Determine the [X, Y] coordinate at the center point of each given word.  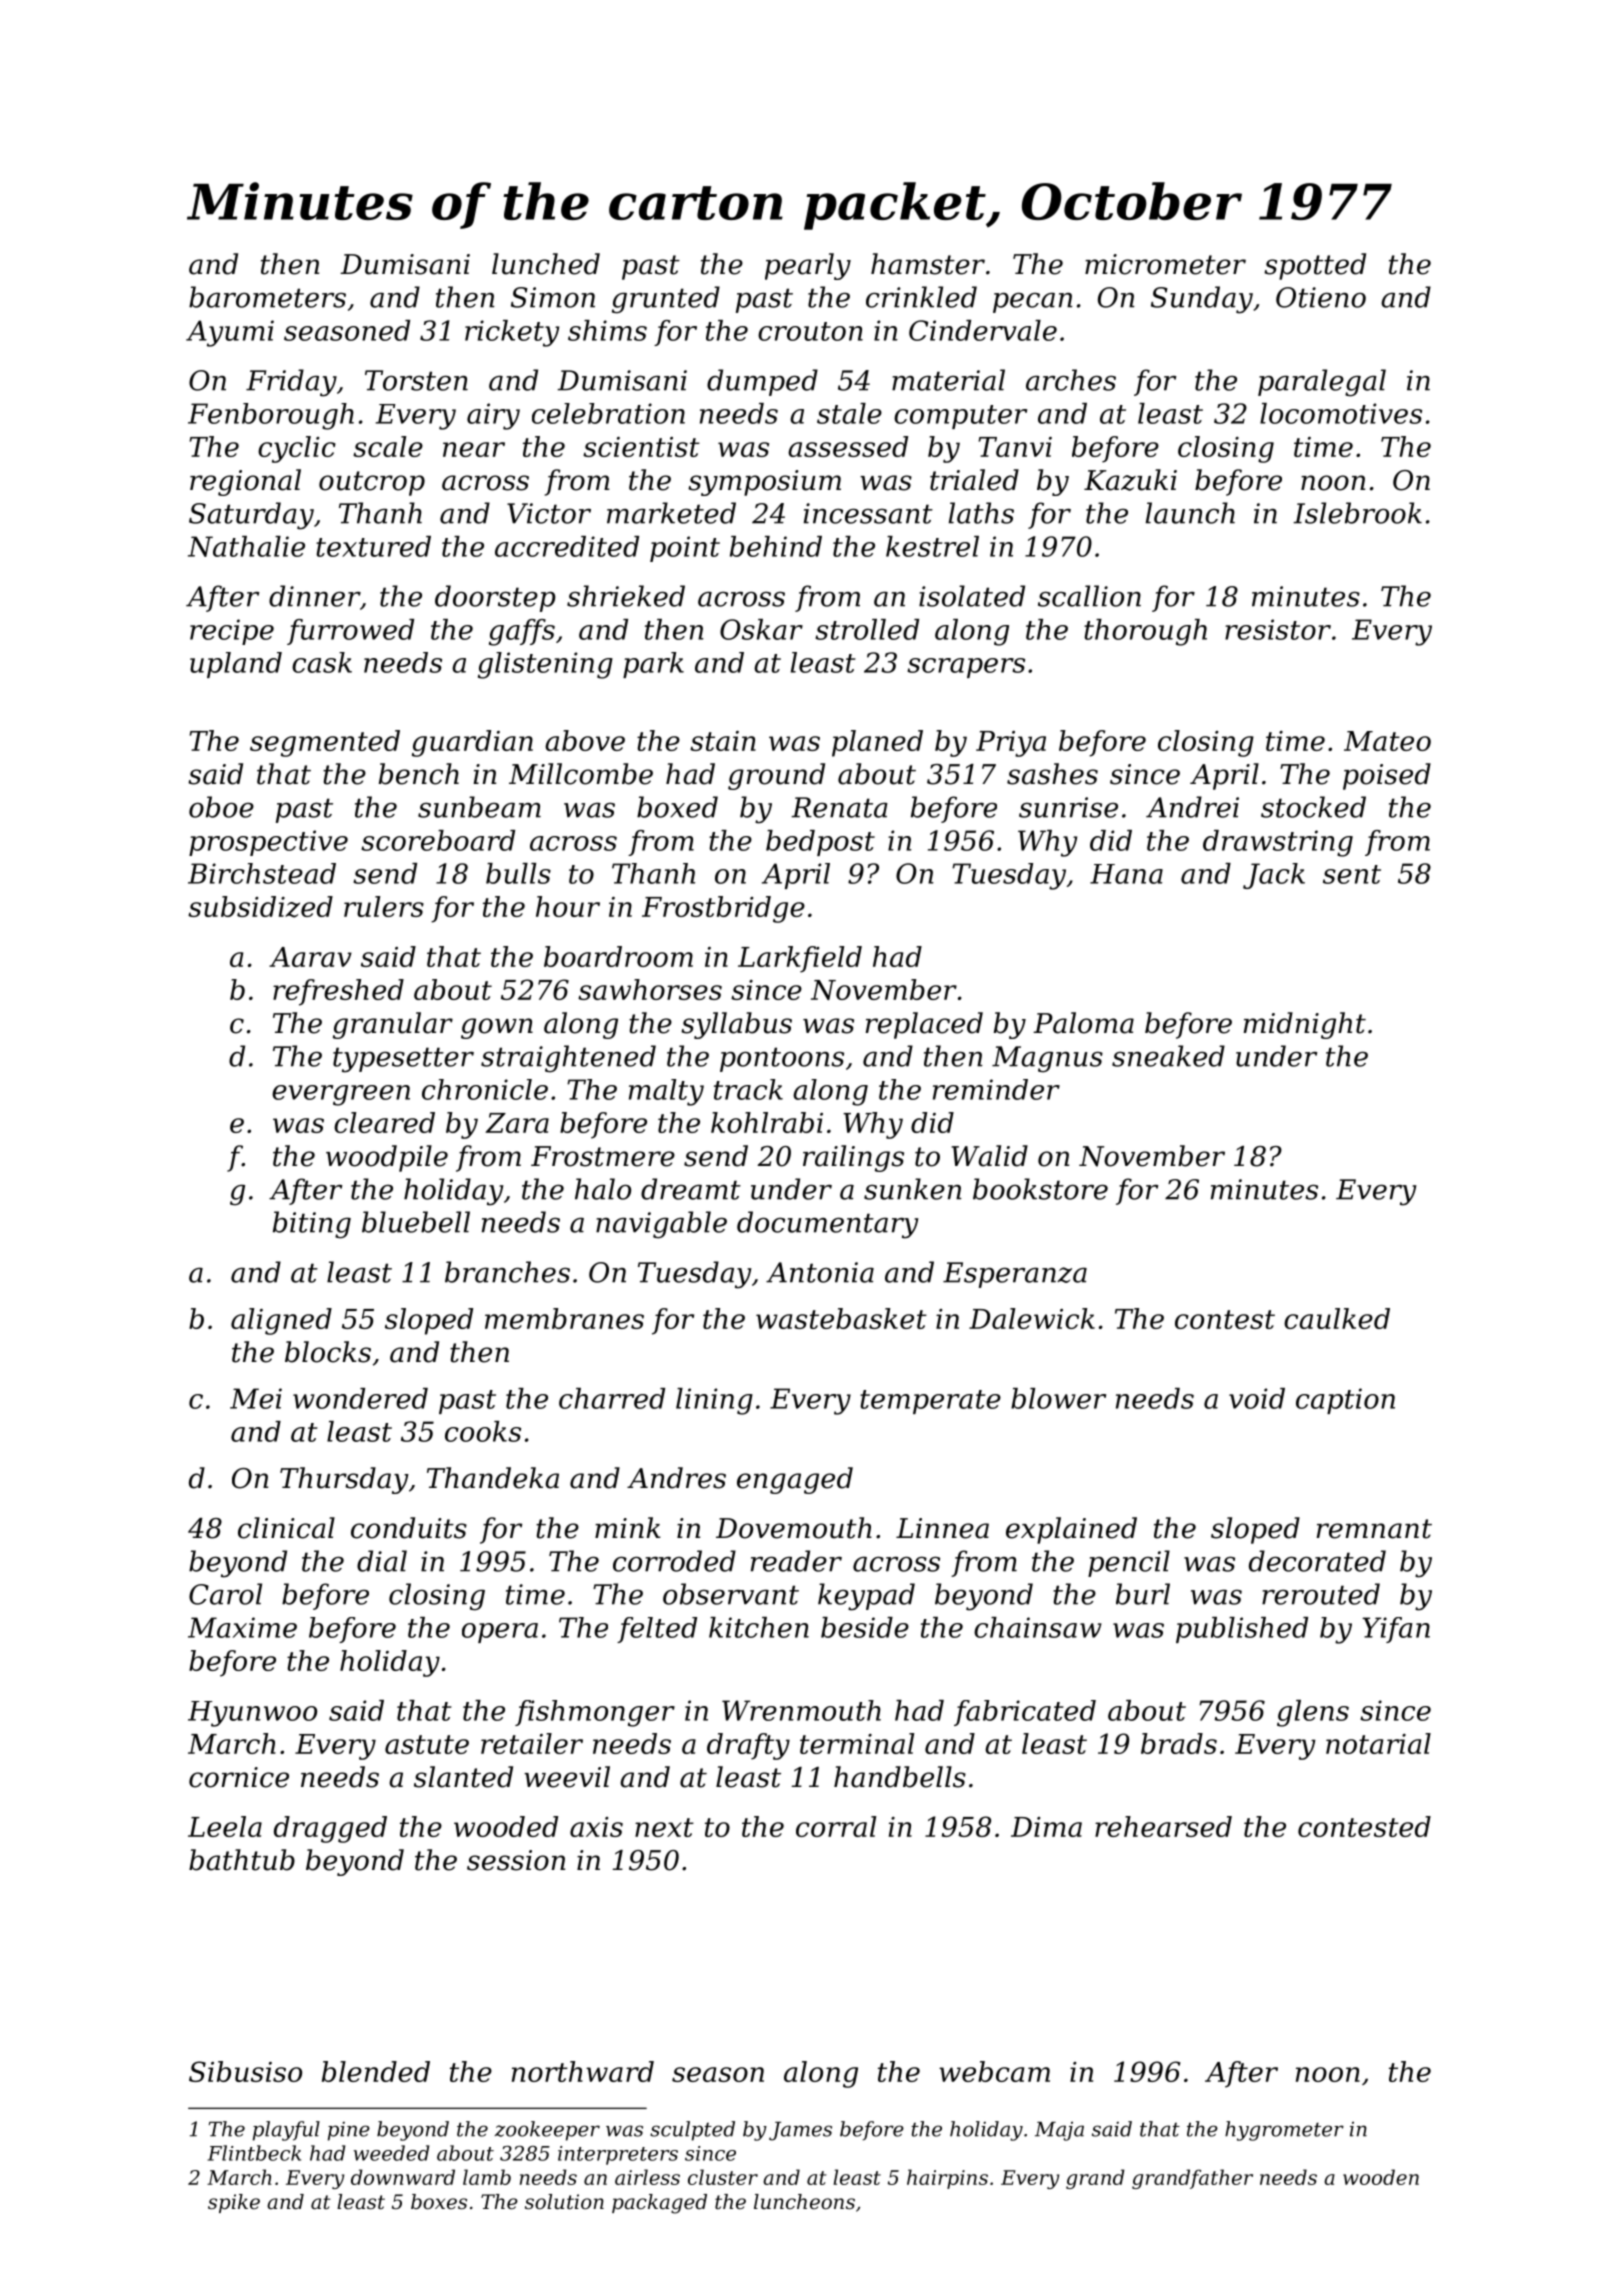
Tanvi [1015, 447]
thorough [1145, 632]
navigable [661, 1225]
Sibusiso [245, 2071]
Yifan [1396, 1630]
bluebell [416, 1222]
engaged [795, 1480]
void [1257, 1398]
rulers [384, 906]
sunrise [1068, 807]
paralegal [1322, 383]
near [474, 449]
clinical [286, 1528]
